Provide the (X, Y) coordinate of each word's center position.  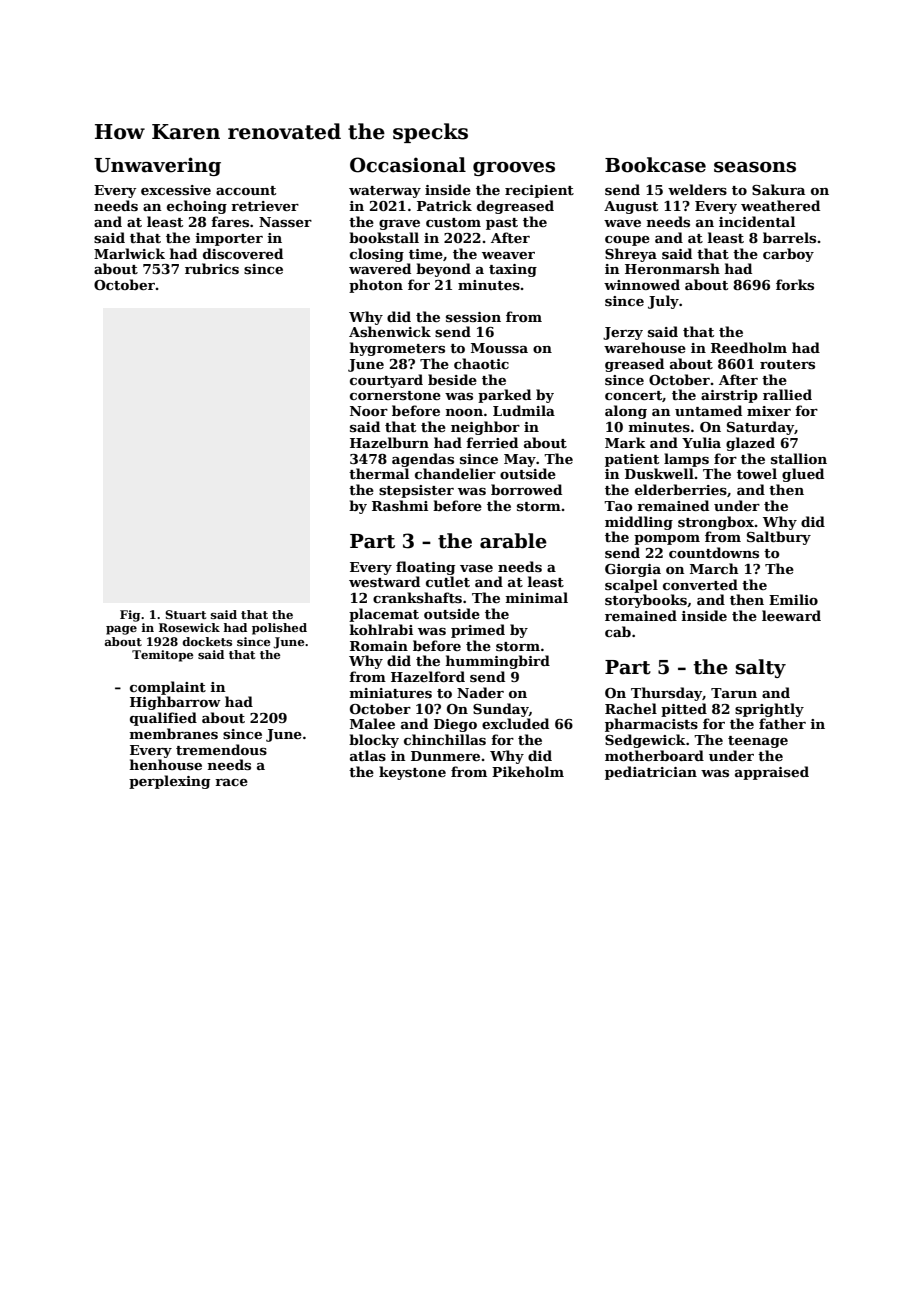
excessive (176, 190)
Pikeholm (528, 771)
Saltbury (779, 538)
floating (425, 568)
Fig (130, 616)
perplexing (169, 782)
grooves (514, 169)
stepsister (416, 491)
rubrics (212, 268)
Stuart (185, 614)
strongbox (716, 523)
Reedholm (749, 347)
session (473, 317)
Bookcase (655, 165)
